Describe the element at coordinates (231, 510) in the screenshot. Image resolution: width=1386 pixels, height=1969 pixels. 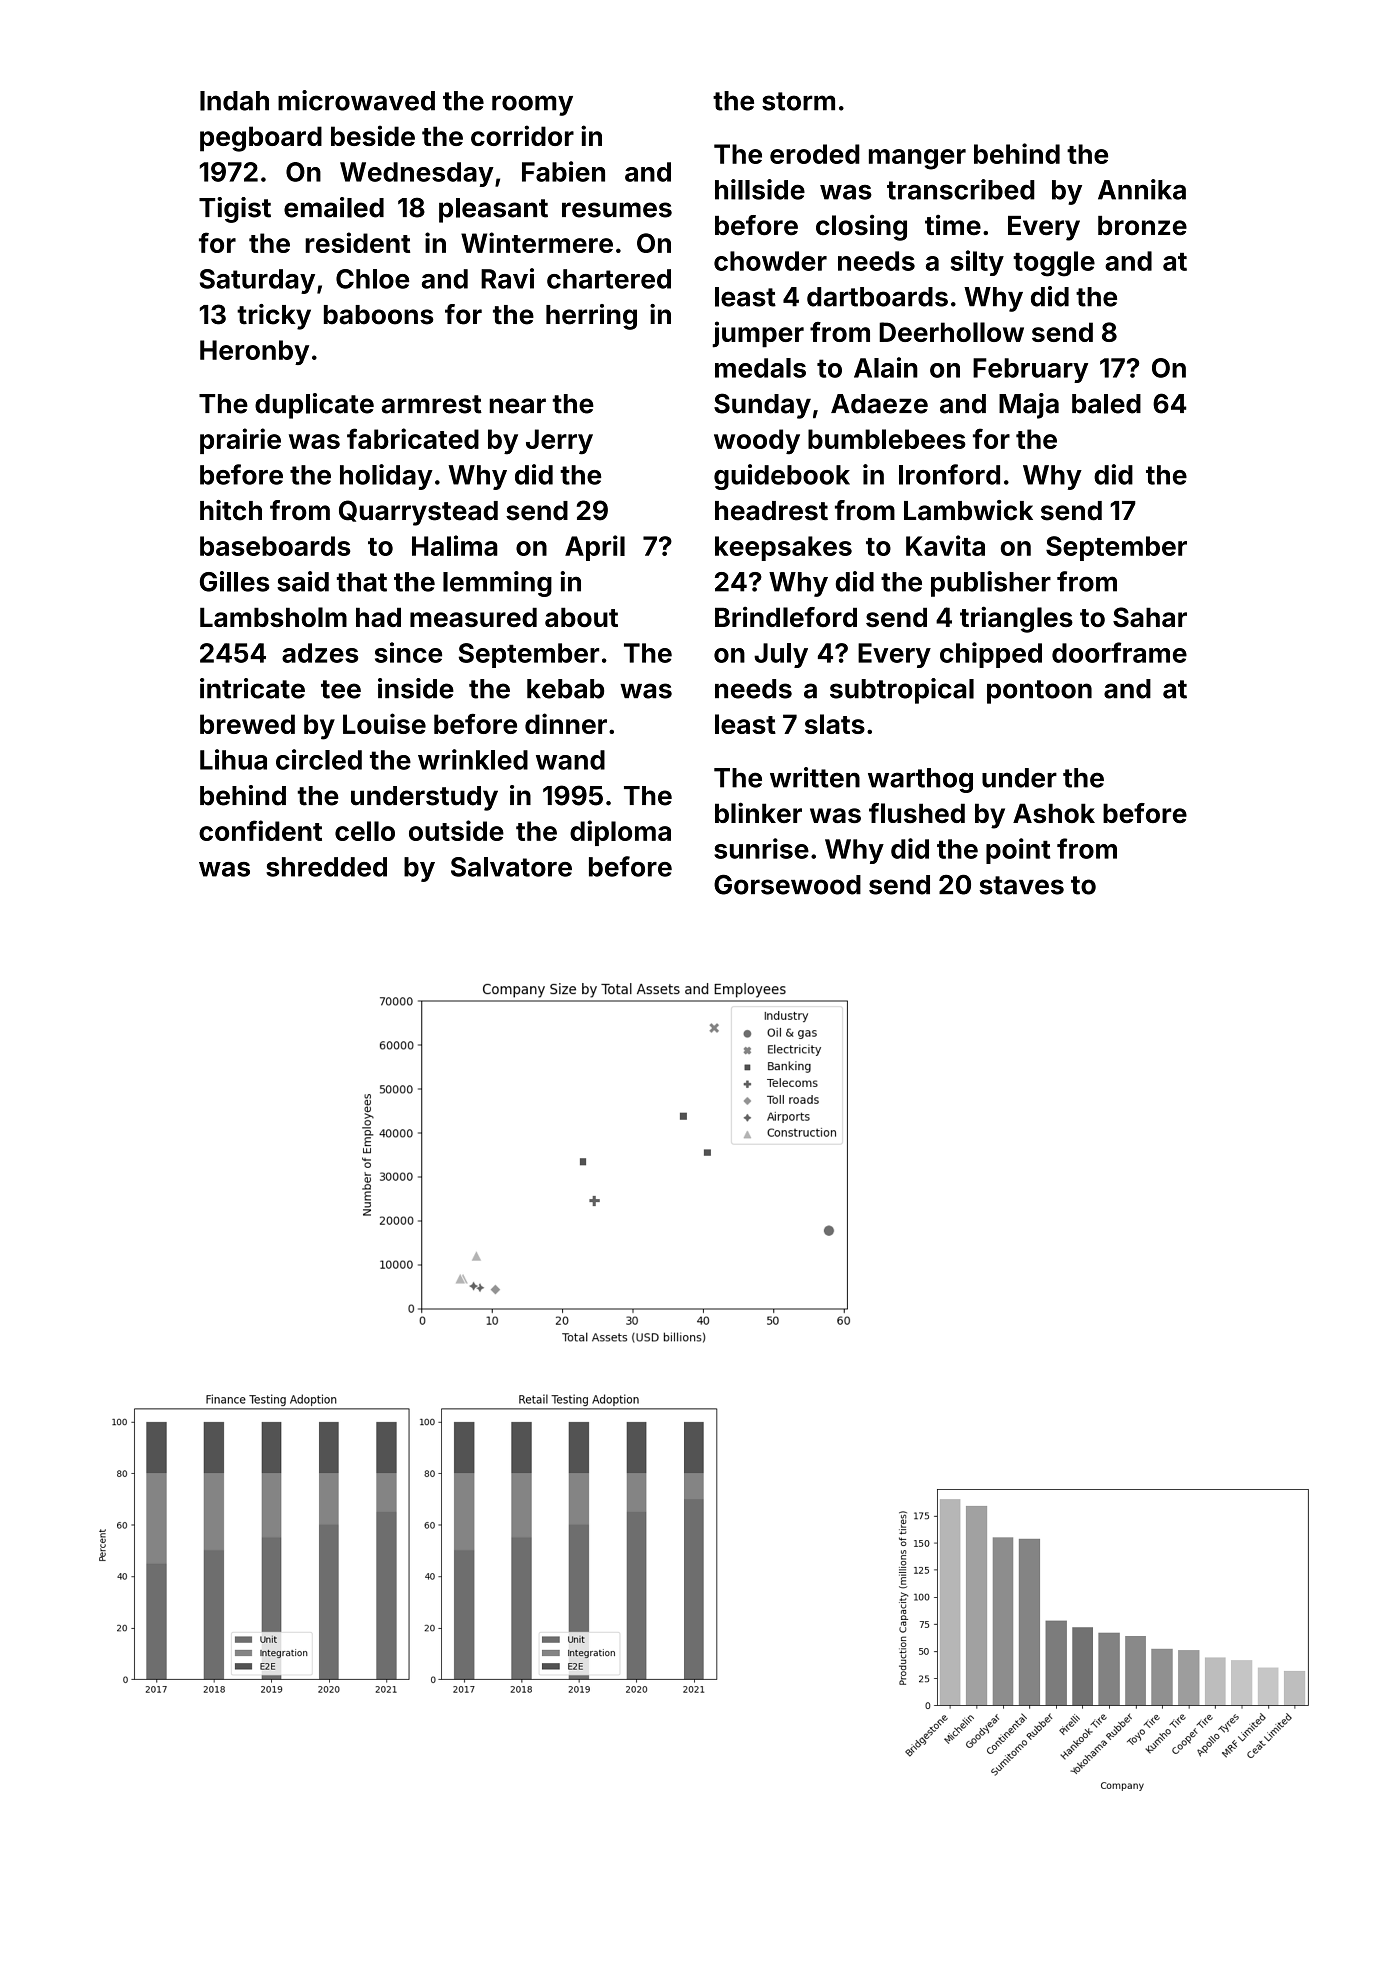
I see `hitch` at that location.
